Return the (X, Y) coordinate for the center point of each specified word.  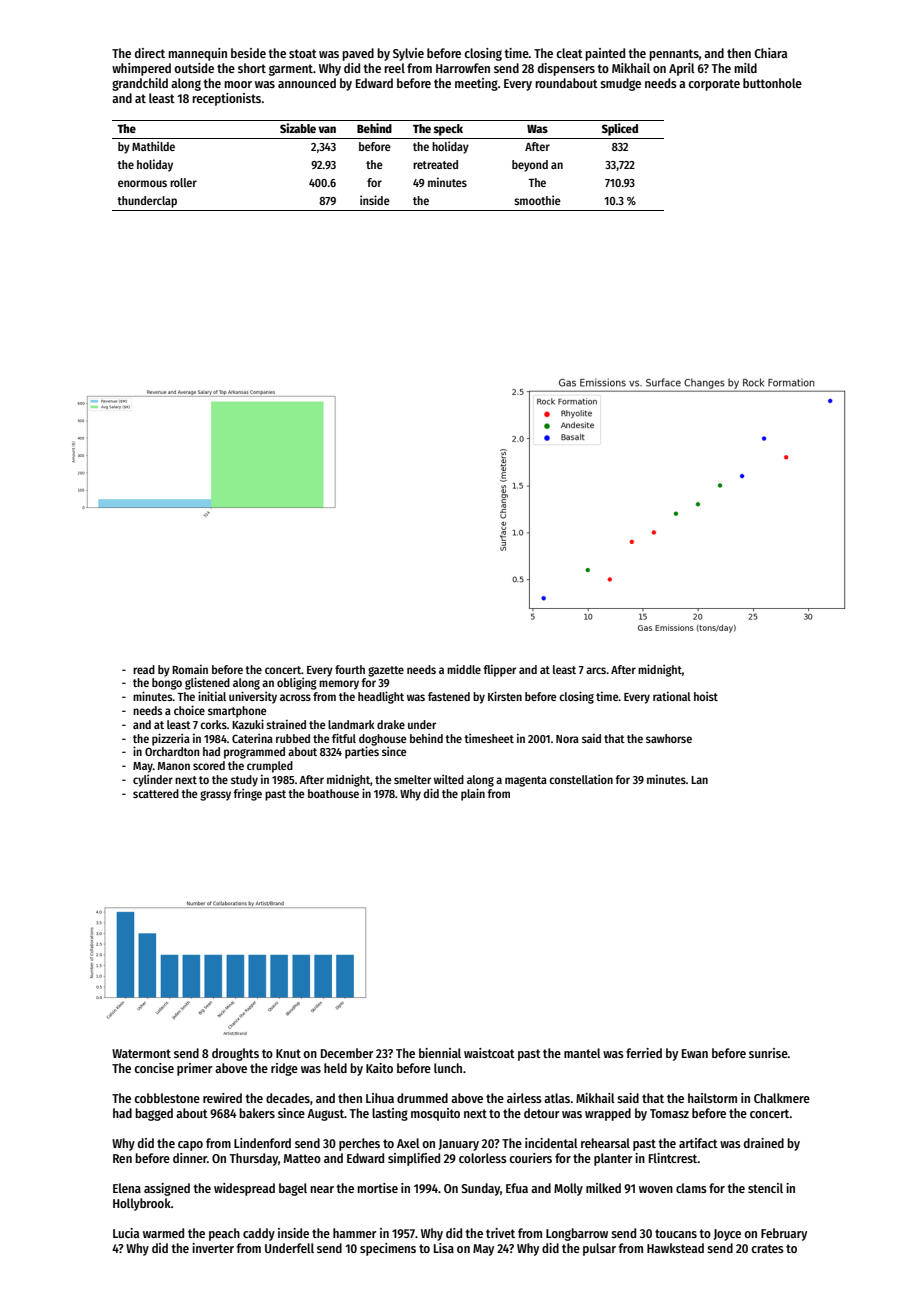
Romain (190, 669)
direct (150, 53)
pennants (674, 55)
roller (183, 182)
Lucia (126, 1233)
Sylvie (408, 54)
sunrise (768, 1053)
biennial (440, 1053)
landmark (351, 724)
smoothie (537, 200)
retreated (435, 164)
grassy (215, 796)
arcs (596, 670)
